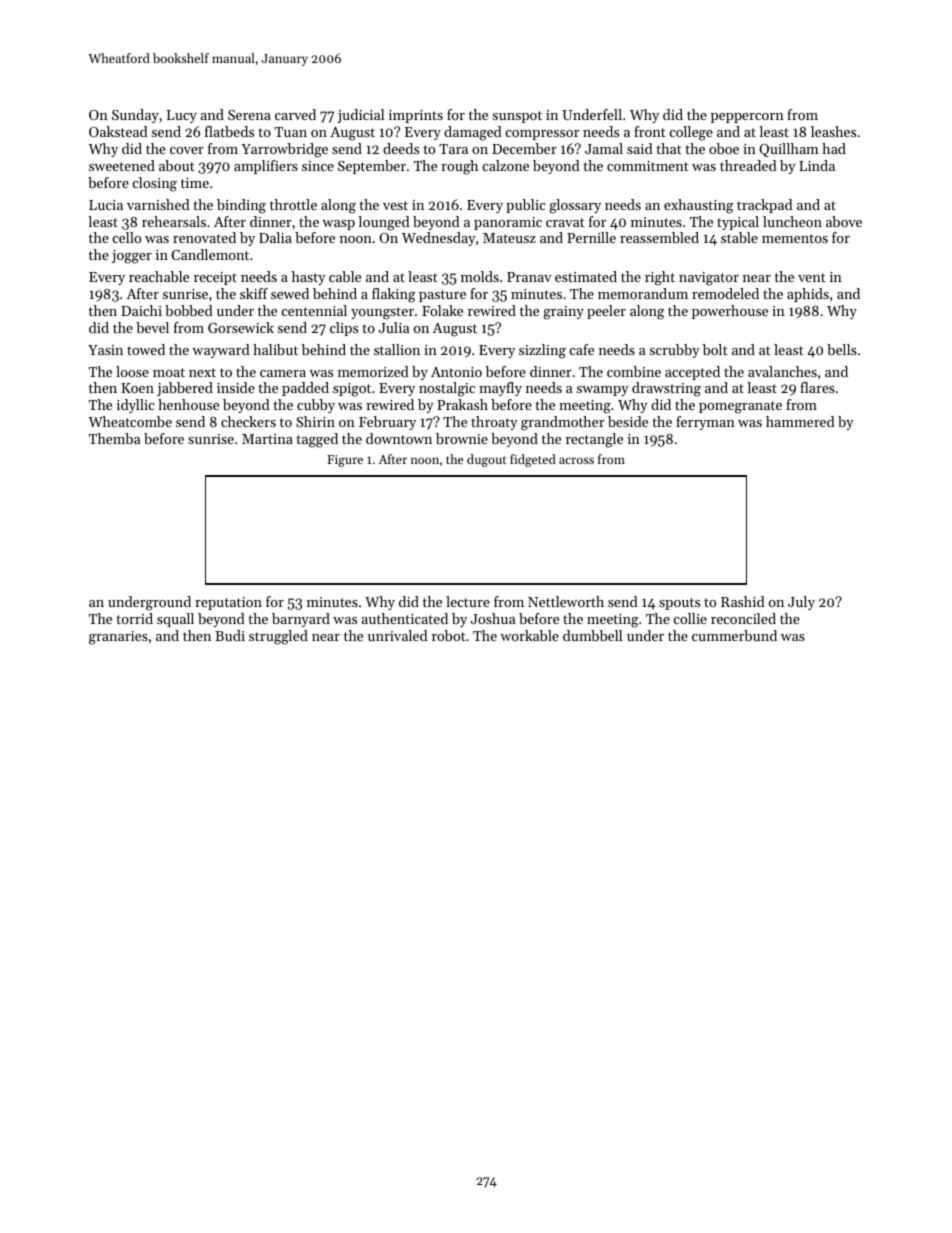  I want to click on commitment, so click(648, 166).
